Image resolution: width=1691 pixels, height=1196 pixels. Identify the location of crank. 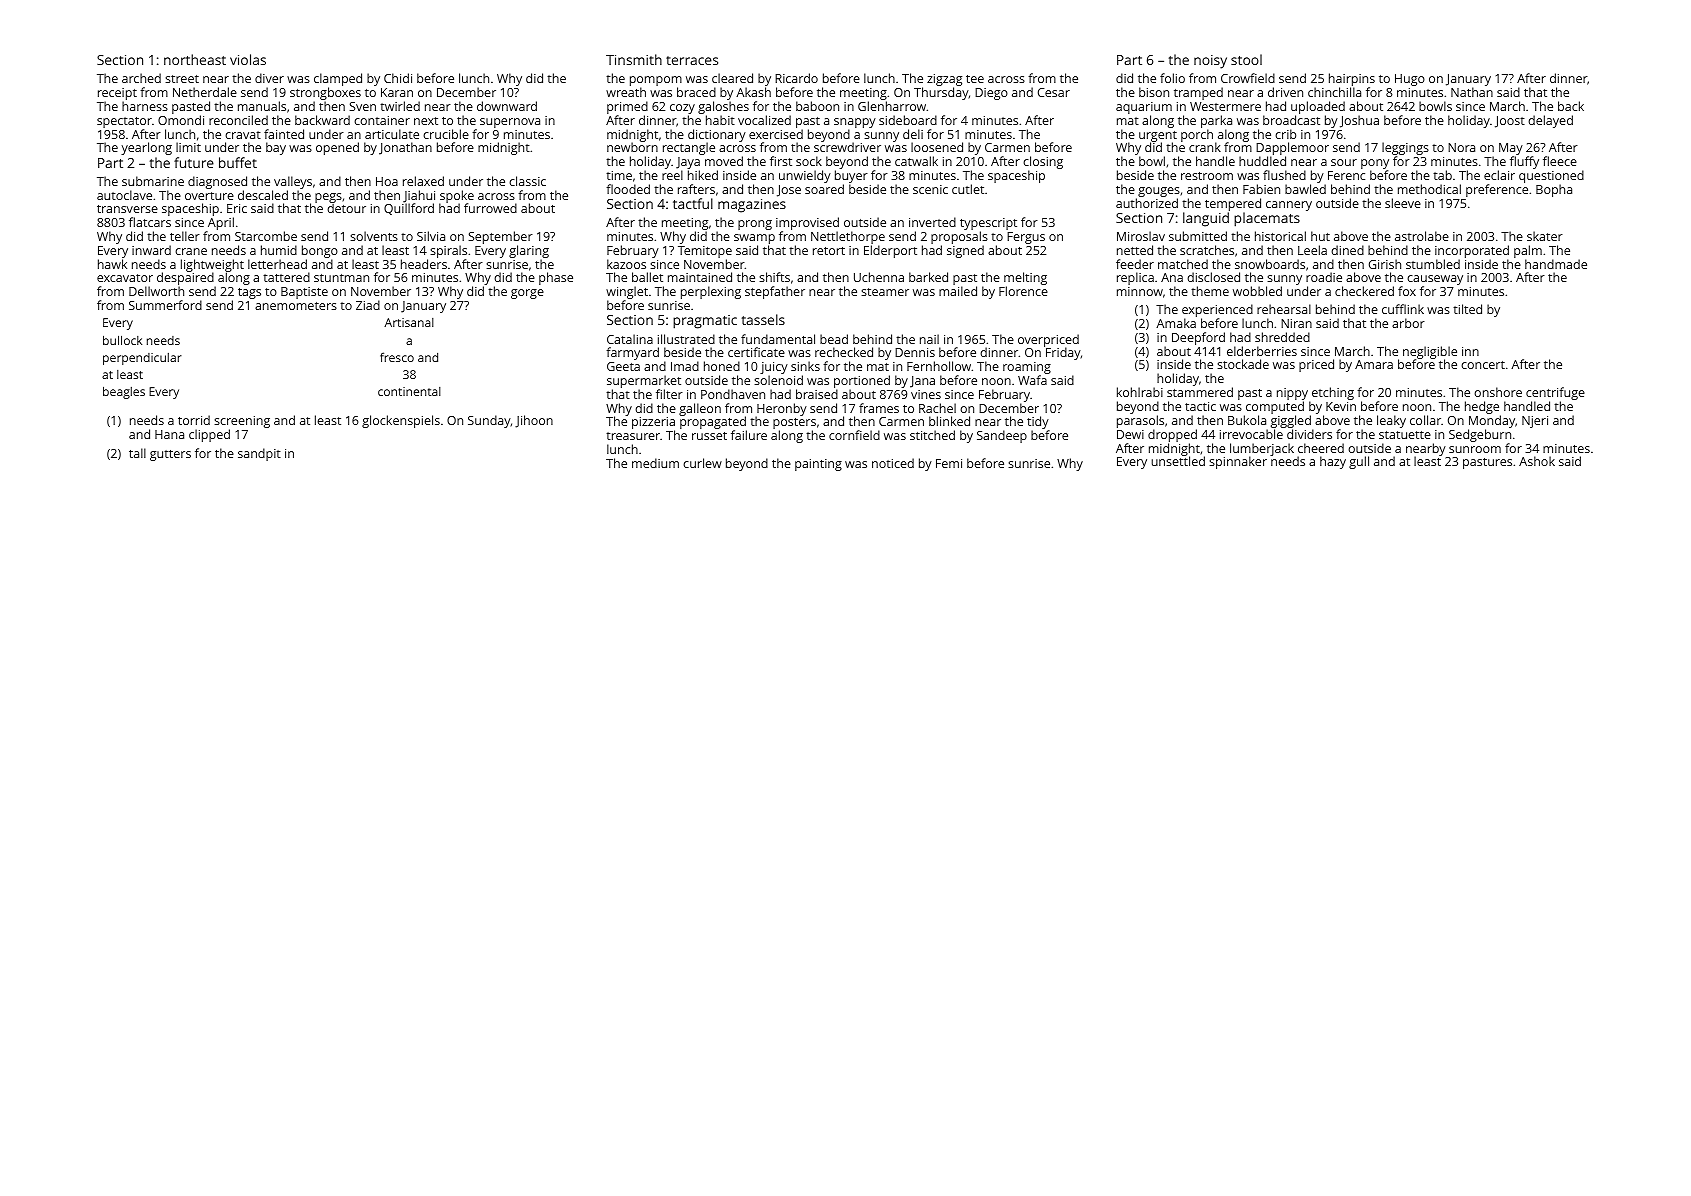
(1205, 147).
